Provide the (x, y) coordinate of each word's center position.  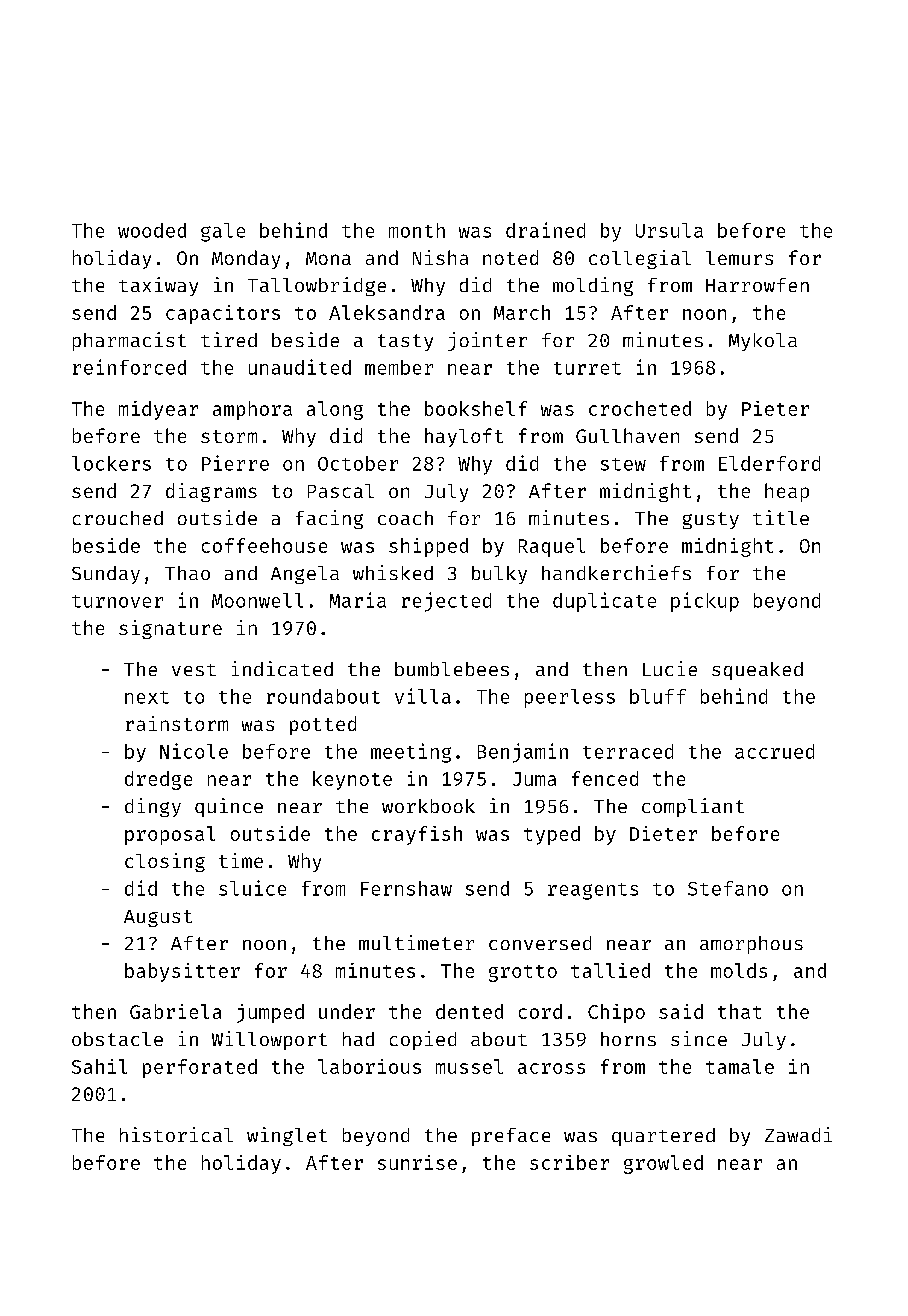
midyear (158, 410)
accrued (774, 751)
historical (176, 1134)
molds (739, 970)
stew (623, 464)
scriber (569, 1162)
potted (323, 725)
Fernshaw (406, 888)
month (417, 230)
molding (593, 286)
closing (165, 862)
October (358, 463)
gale (223, 232)
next (147, 697)
